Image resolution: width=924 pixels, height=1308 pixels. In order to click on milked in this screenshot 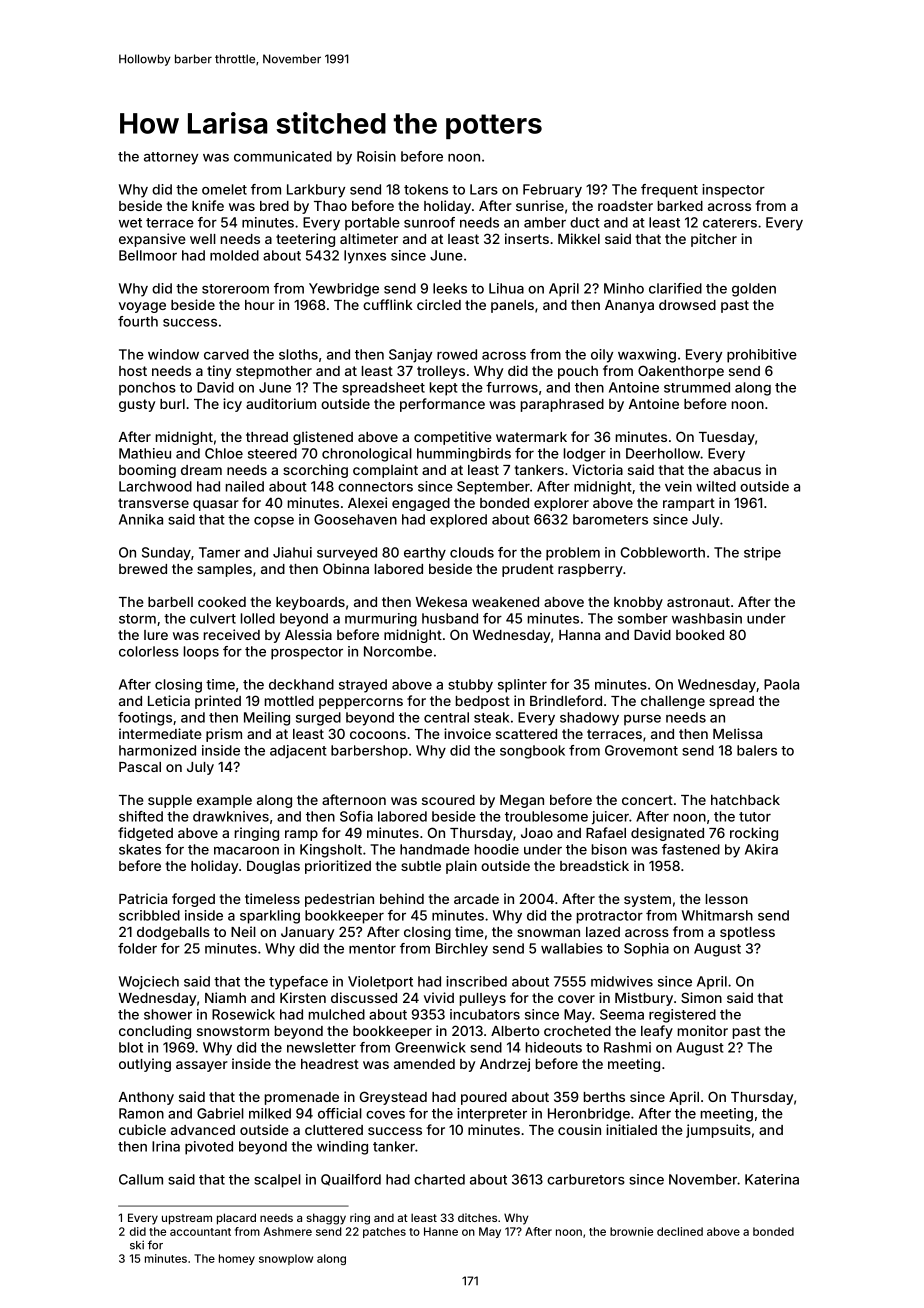, I will do `click(270, 1113)`.
